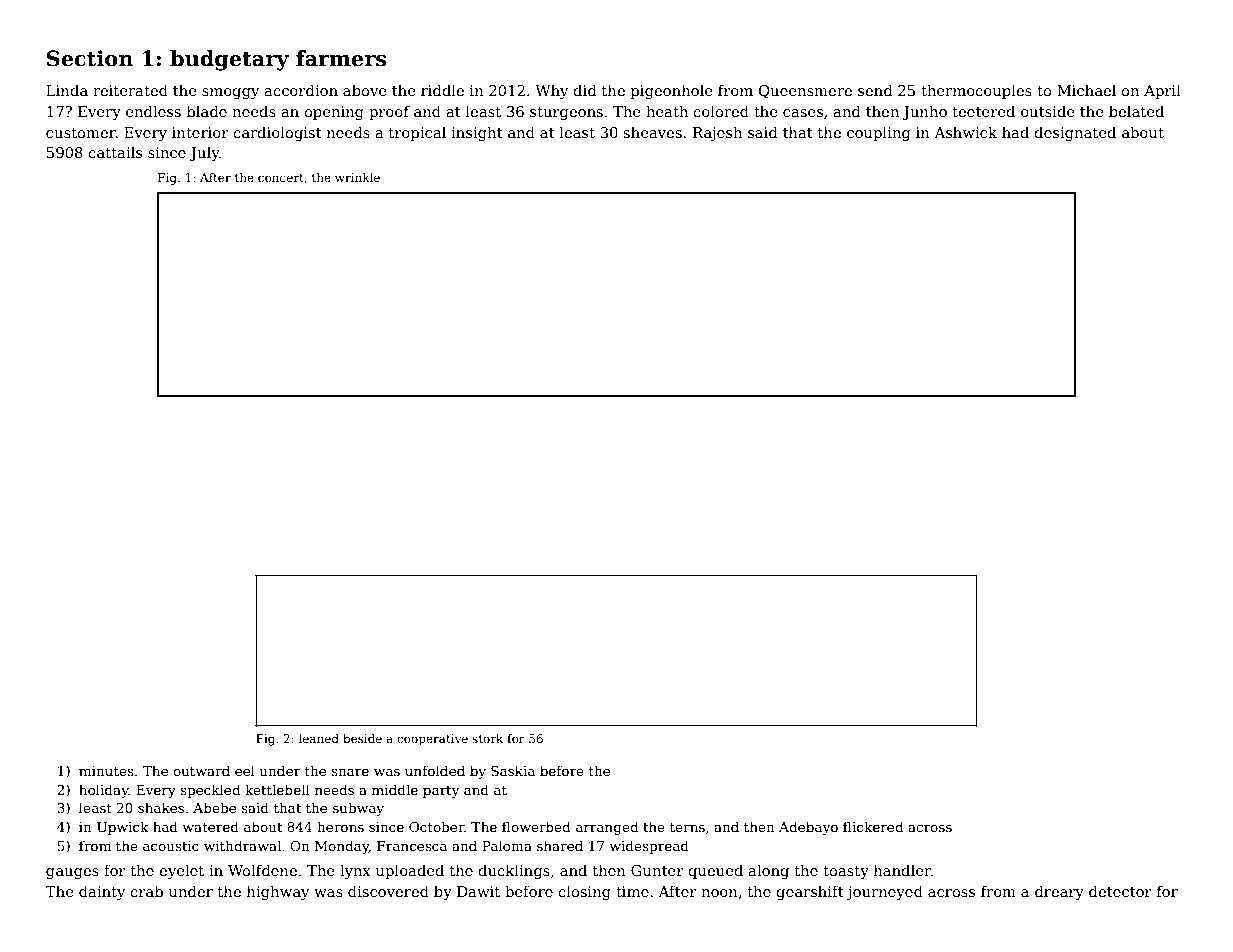 The height and width of the screenshot is (952, 1233). Describe the element at coordinates (278, 892) in the screenshot. I see `highway` at that location.
